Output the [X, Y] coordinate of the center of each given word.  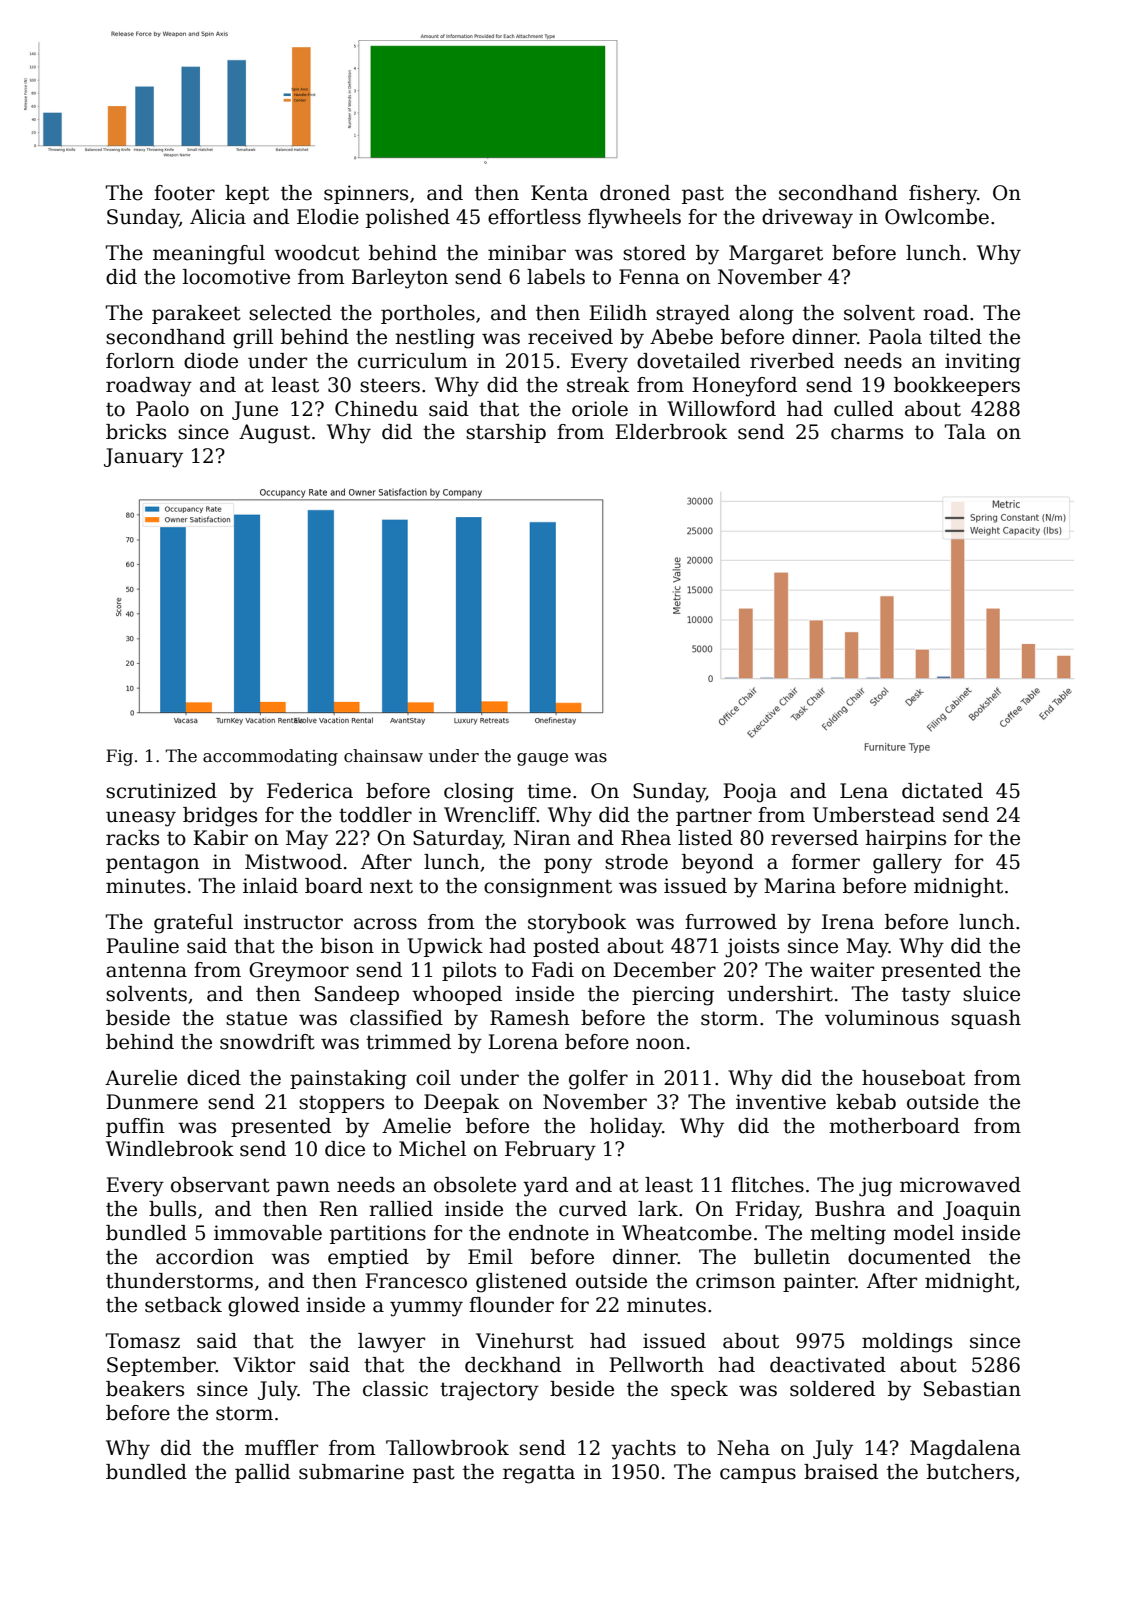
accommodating [270, 757]
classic [395, 1389]
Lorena [523, 1042]
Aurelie [141, 1078]
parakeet [196, 314]
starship [506, 433]
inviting [983, 363]
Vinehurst [525, 1341]
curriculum [413, 361]
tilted [955, 337]
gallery [907, 864]
